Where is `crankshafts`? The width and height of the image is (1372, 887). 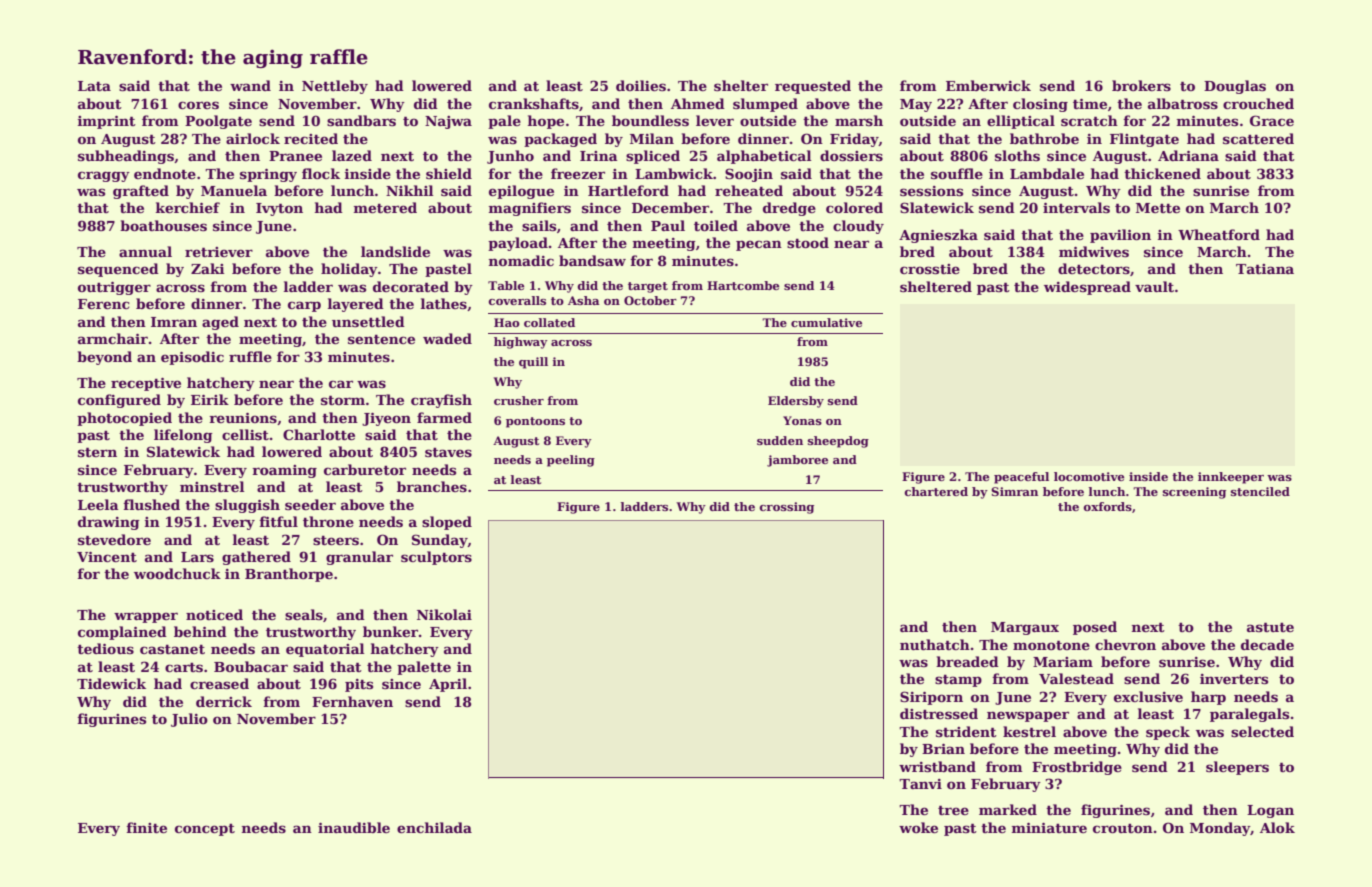 crankshafts is located at coordinates (534, 103).
